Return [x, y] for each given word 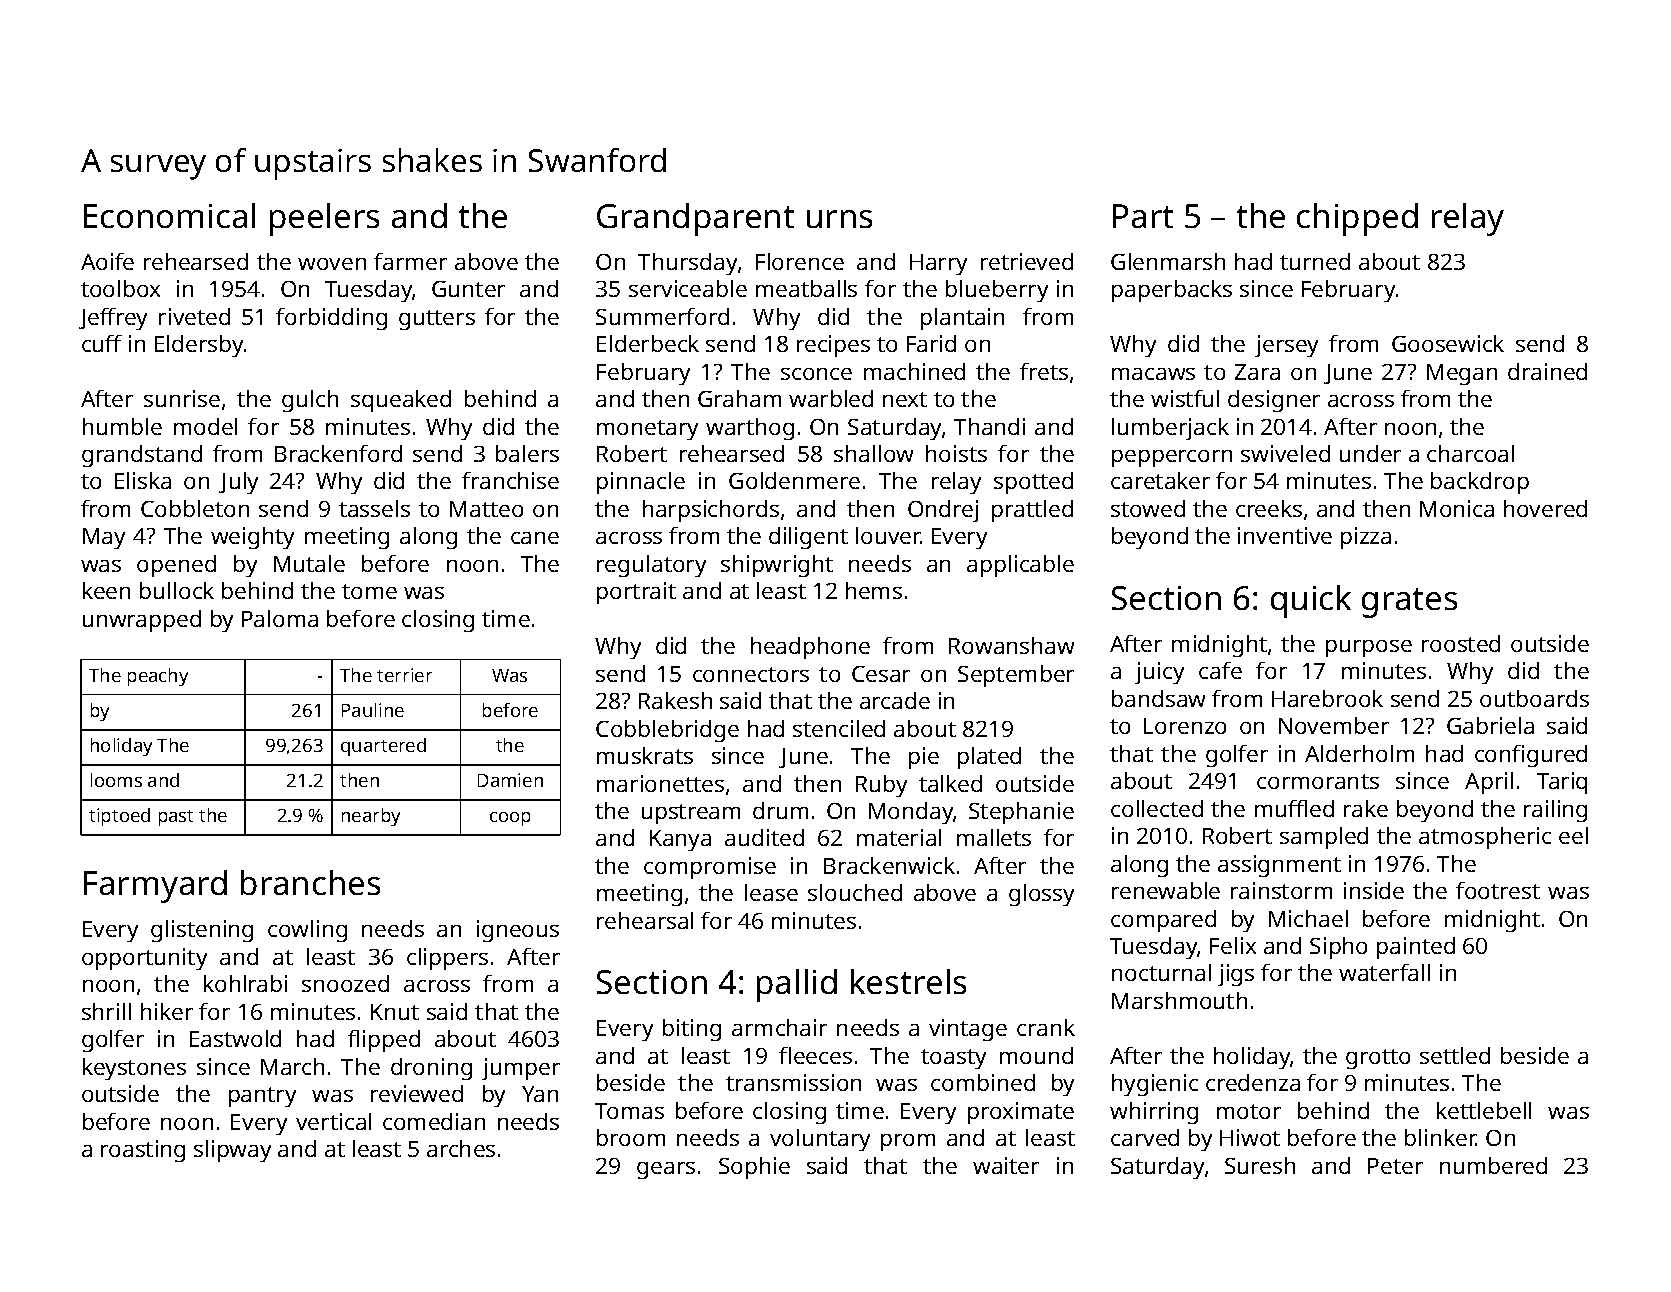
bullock [177, 590]
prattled [1032, 511]
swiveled [1285, 453]
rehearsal [645, 920]
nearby [371, 817]
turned [1315, 261]
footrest [1498, 890]
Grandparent [695, 219]
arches [461, 1148]
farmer [410, 261]
